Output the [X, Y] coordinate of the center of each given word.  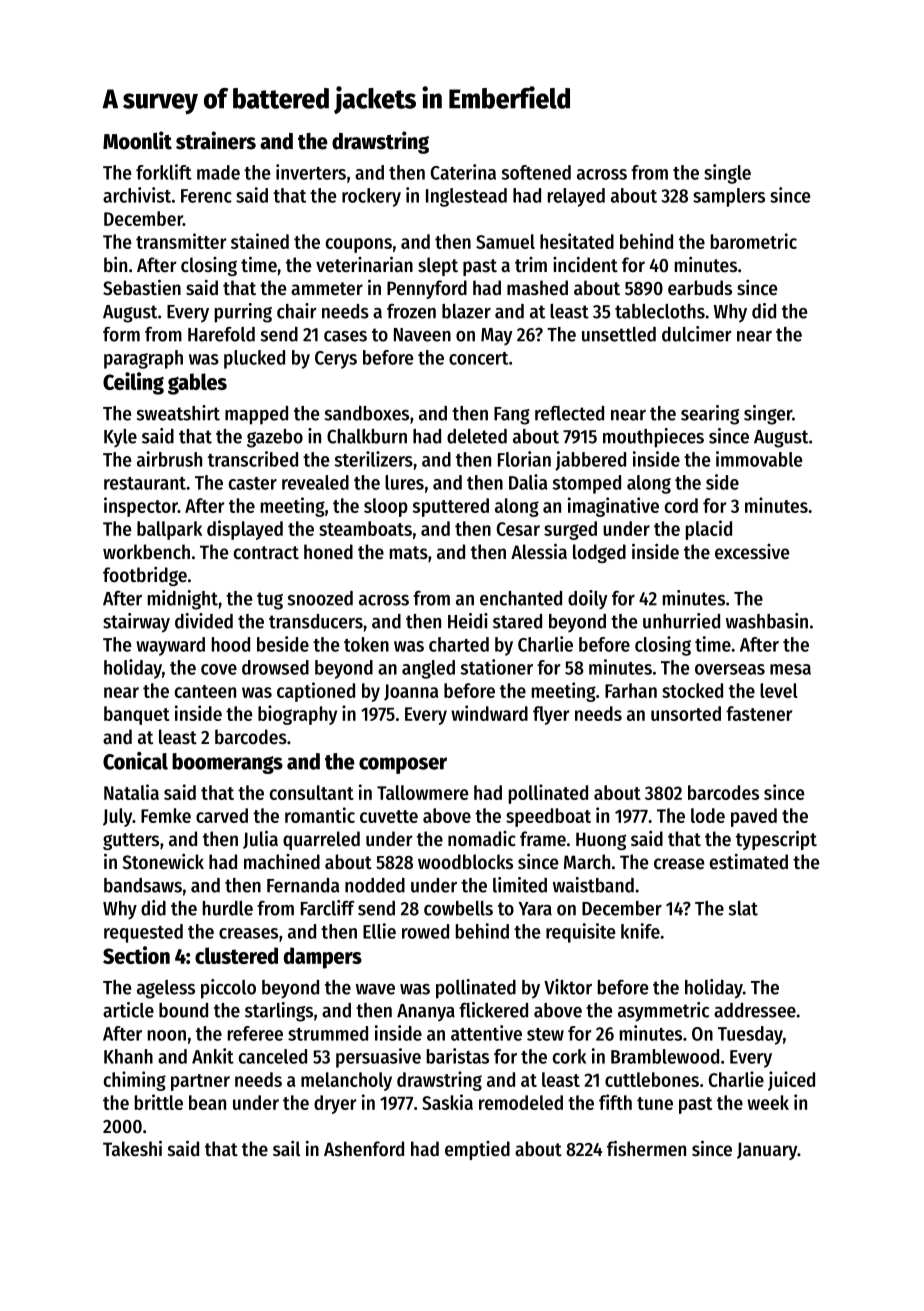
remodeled [521, 1102]
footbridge [145, 576]
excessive [752, 552]
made [218, 172]
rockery [371, 197]
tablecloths [660, 311]
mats [409, 553]
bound [183, 1010]
